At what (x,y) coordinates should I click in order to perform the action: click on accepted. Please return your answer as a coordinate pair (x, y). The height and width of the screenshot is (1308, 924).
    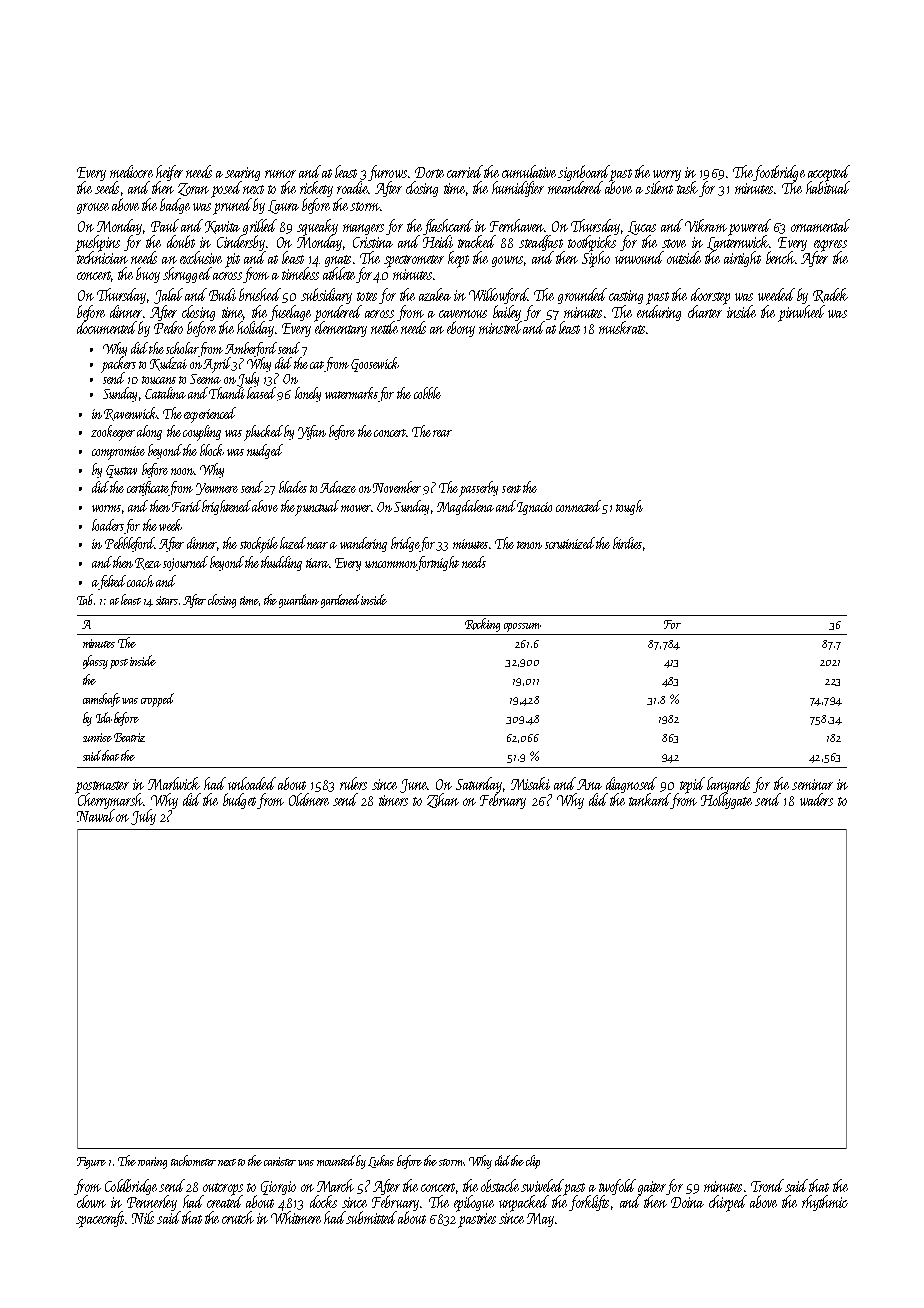
    Looking at the image, I should click on (829, 173).
